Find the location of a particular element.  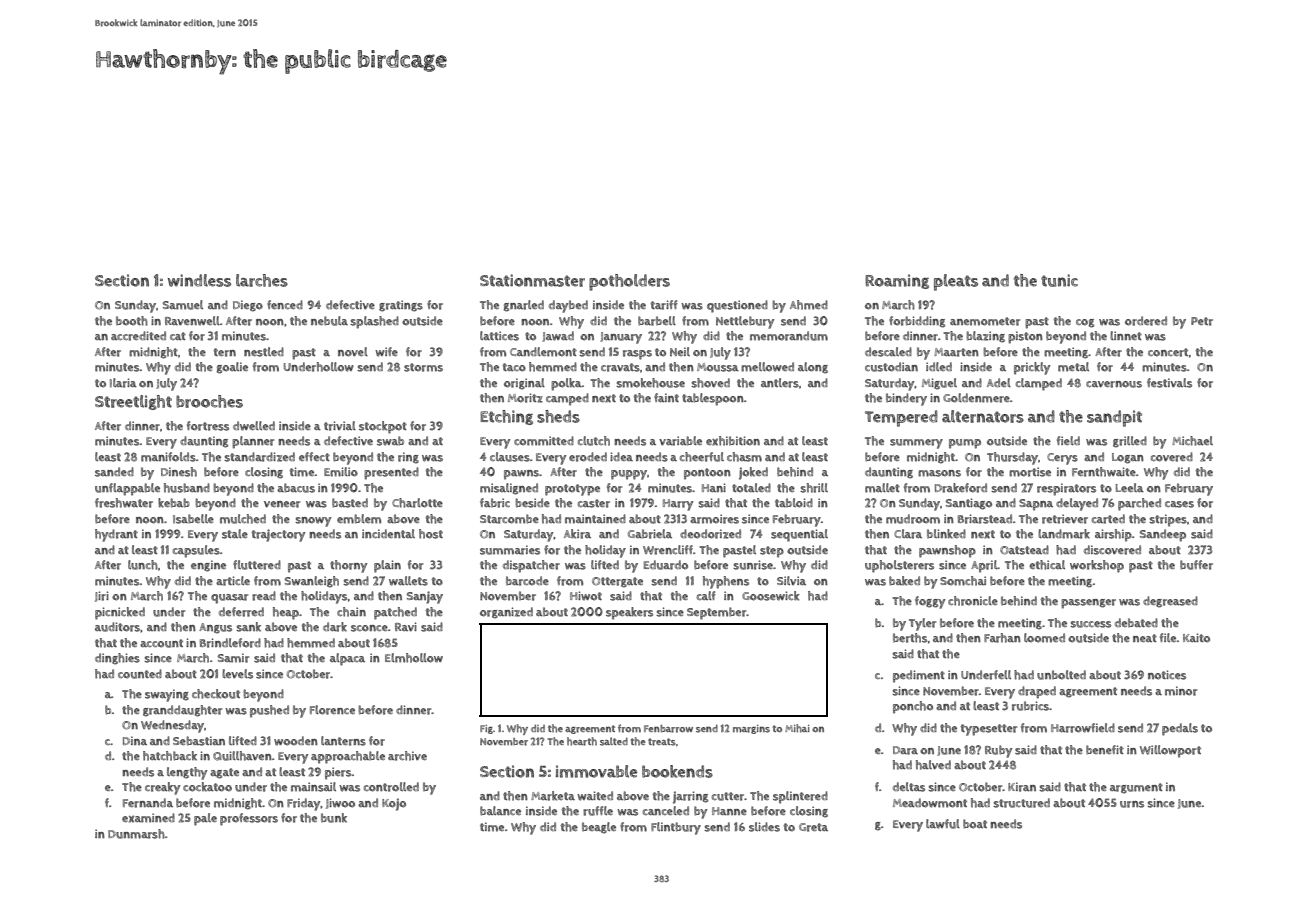

September is located at coordinates (717, 613).
